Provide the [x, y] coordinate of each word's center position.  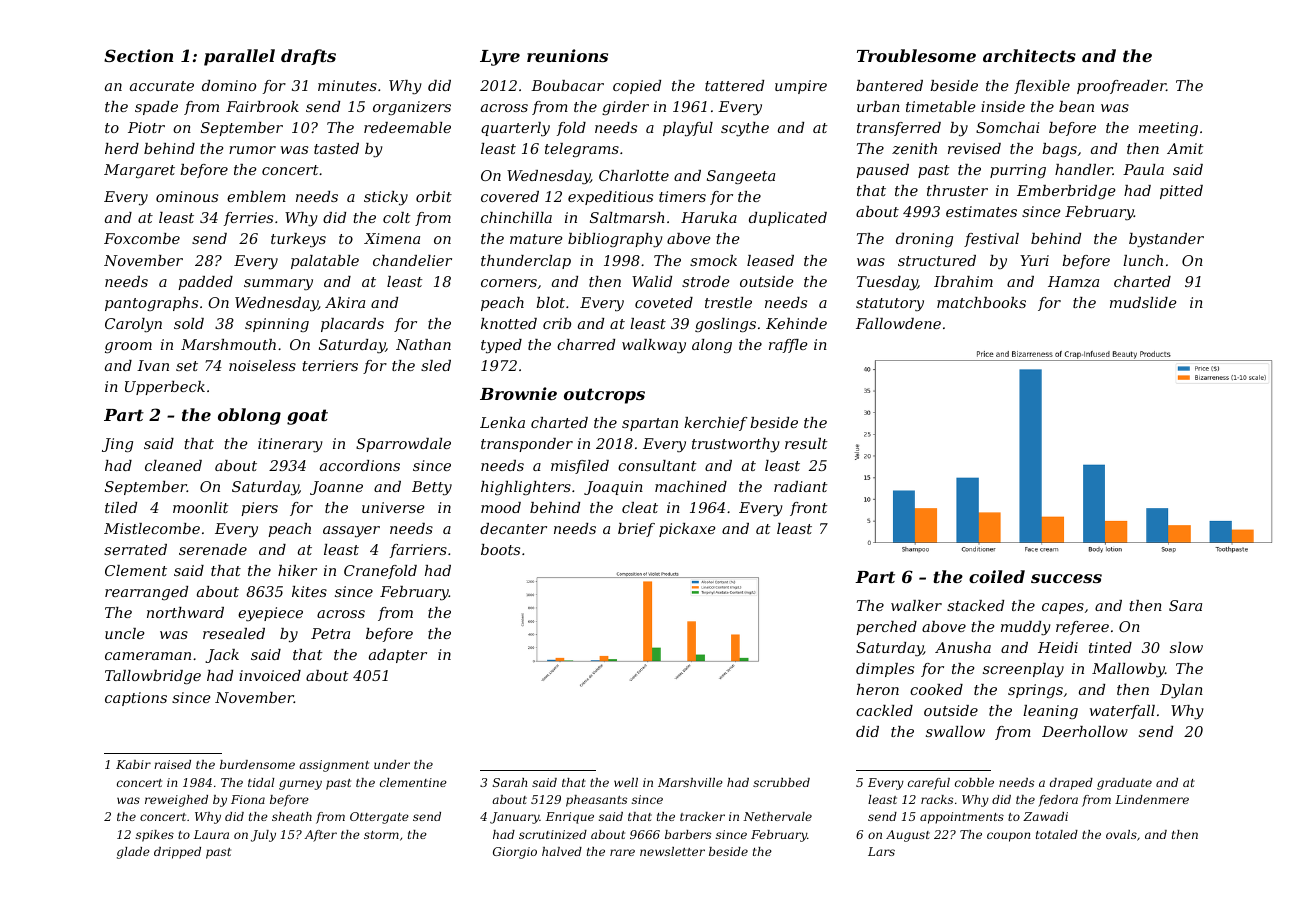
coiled [997, 576]
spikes [155, 836]
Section [138, 55]
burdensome [257, 764]
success [1066, 578]
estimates [981, 211]
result [806, 443]
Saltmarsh [627, 217]
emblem [256, 196]
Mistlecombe [152, 528]
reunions [567, 55]
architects [1029, 55]
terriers [330, 365]
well [626, 782]
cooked [936, 689]
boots [500, 549]
